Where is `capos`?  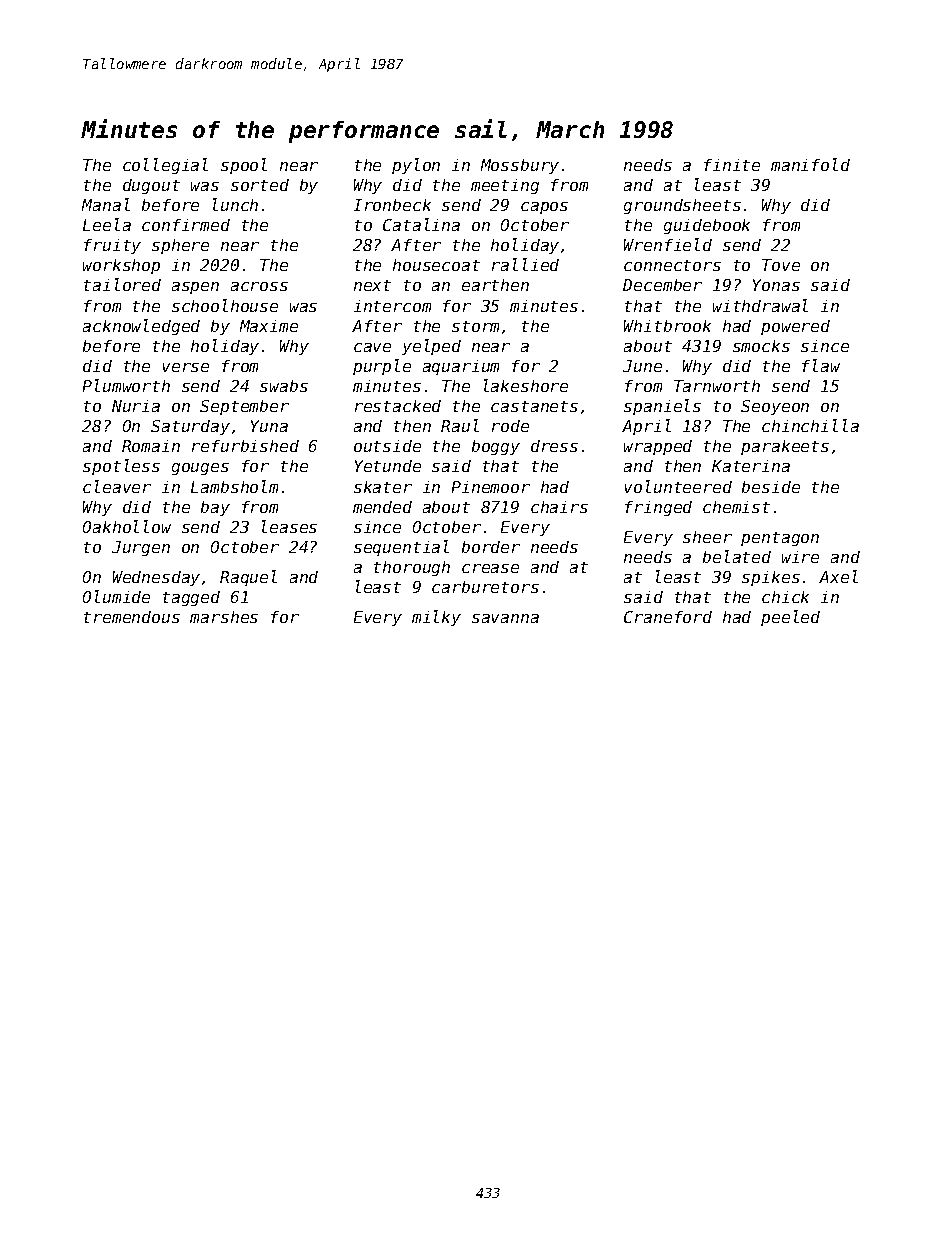
capos is located at coordinates (544, 208).
